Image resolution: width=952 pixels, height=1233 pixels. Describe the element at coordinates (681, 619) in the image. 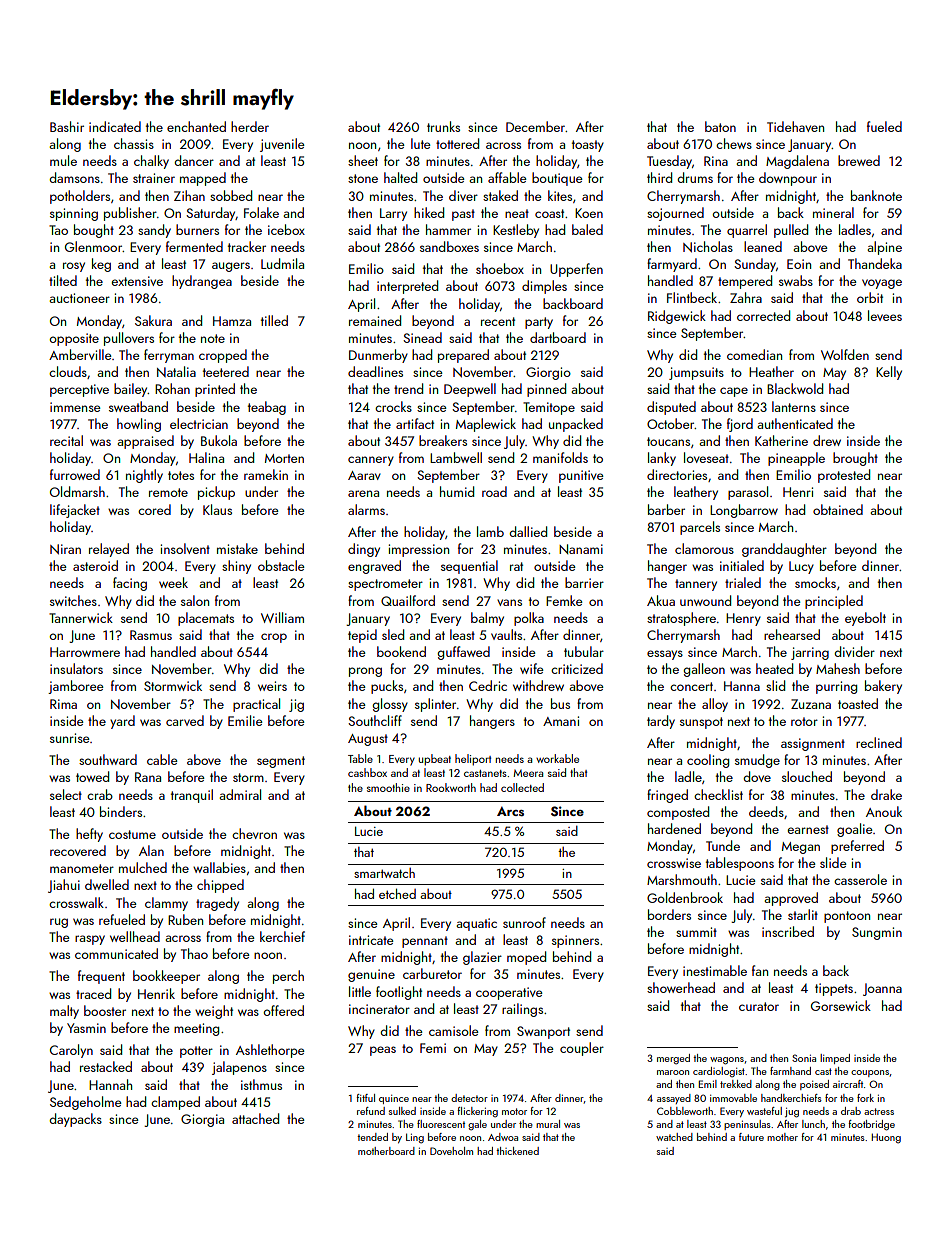

I see `stratosphere` at that location.
